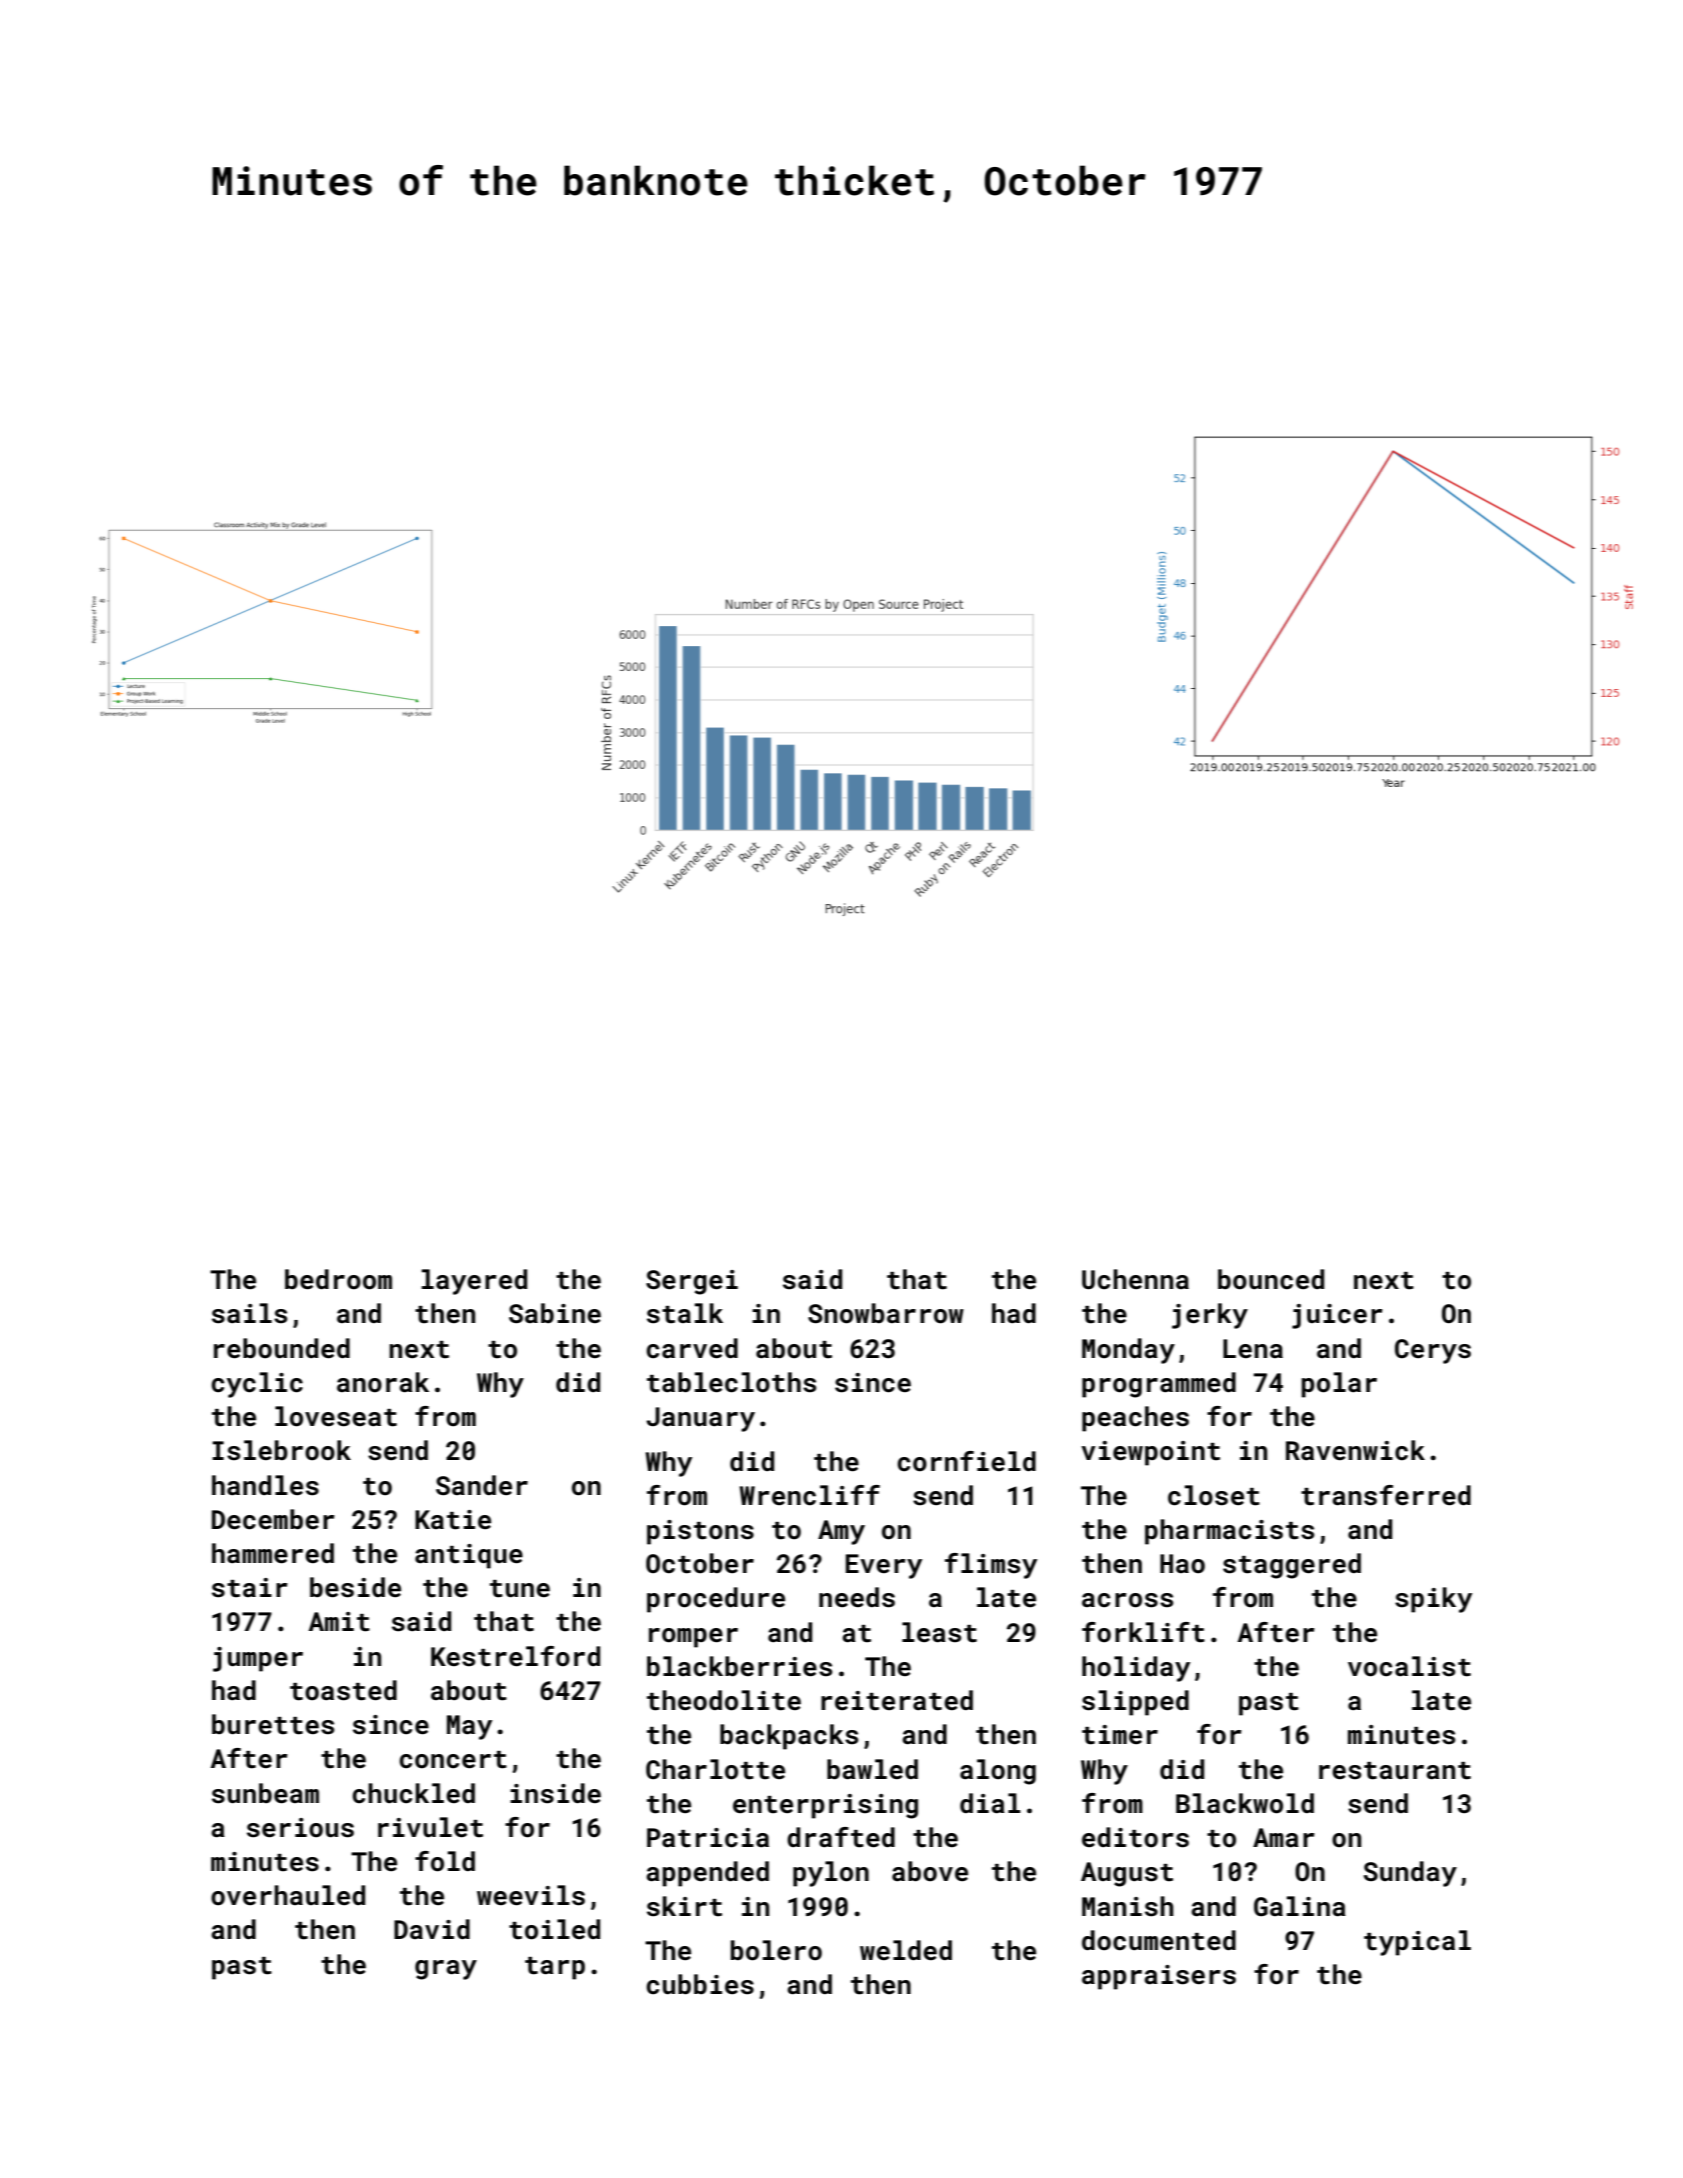 The width and height of the screenshot is (1683, 2178). Describe the element at coordinates (520, 1589) in the screenshot. I see `tune` at that location.
